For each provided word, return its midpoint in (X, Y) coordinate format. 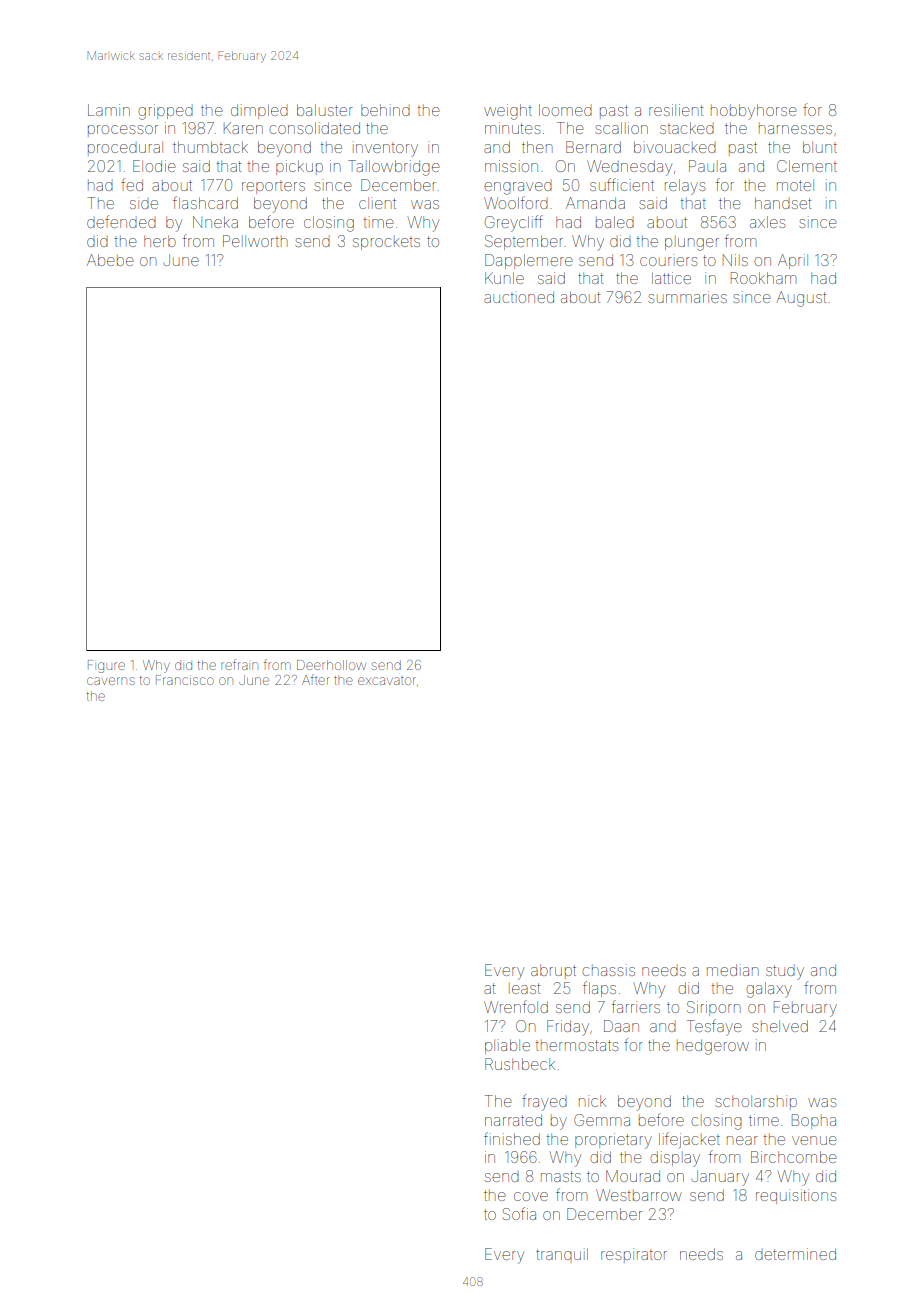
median (732, 970)
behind (385, 110)
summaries (687, 297)
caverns (111, 681)
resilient (676, 110)
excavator (387, 681)
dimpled (259, 111)
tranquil (562, 1254)
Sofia (519, 1213)
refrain (239, 664)
